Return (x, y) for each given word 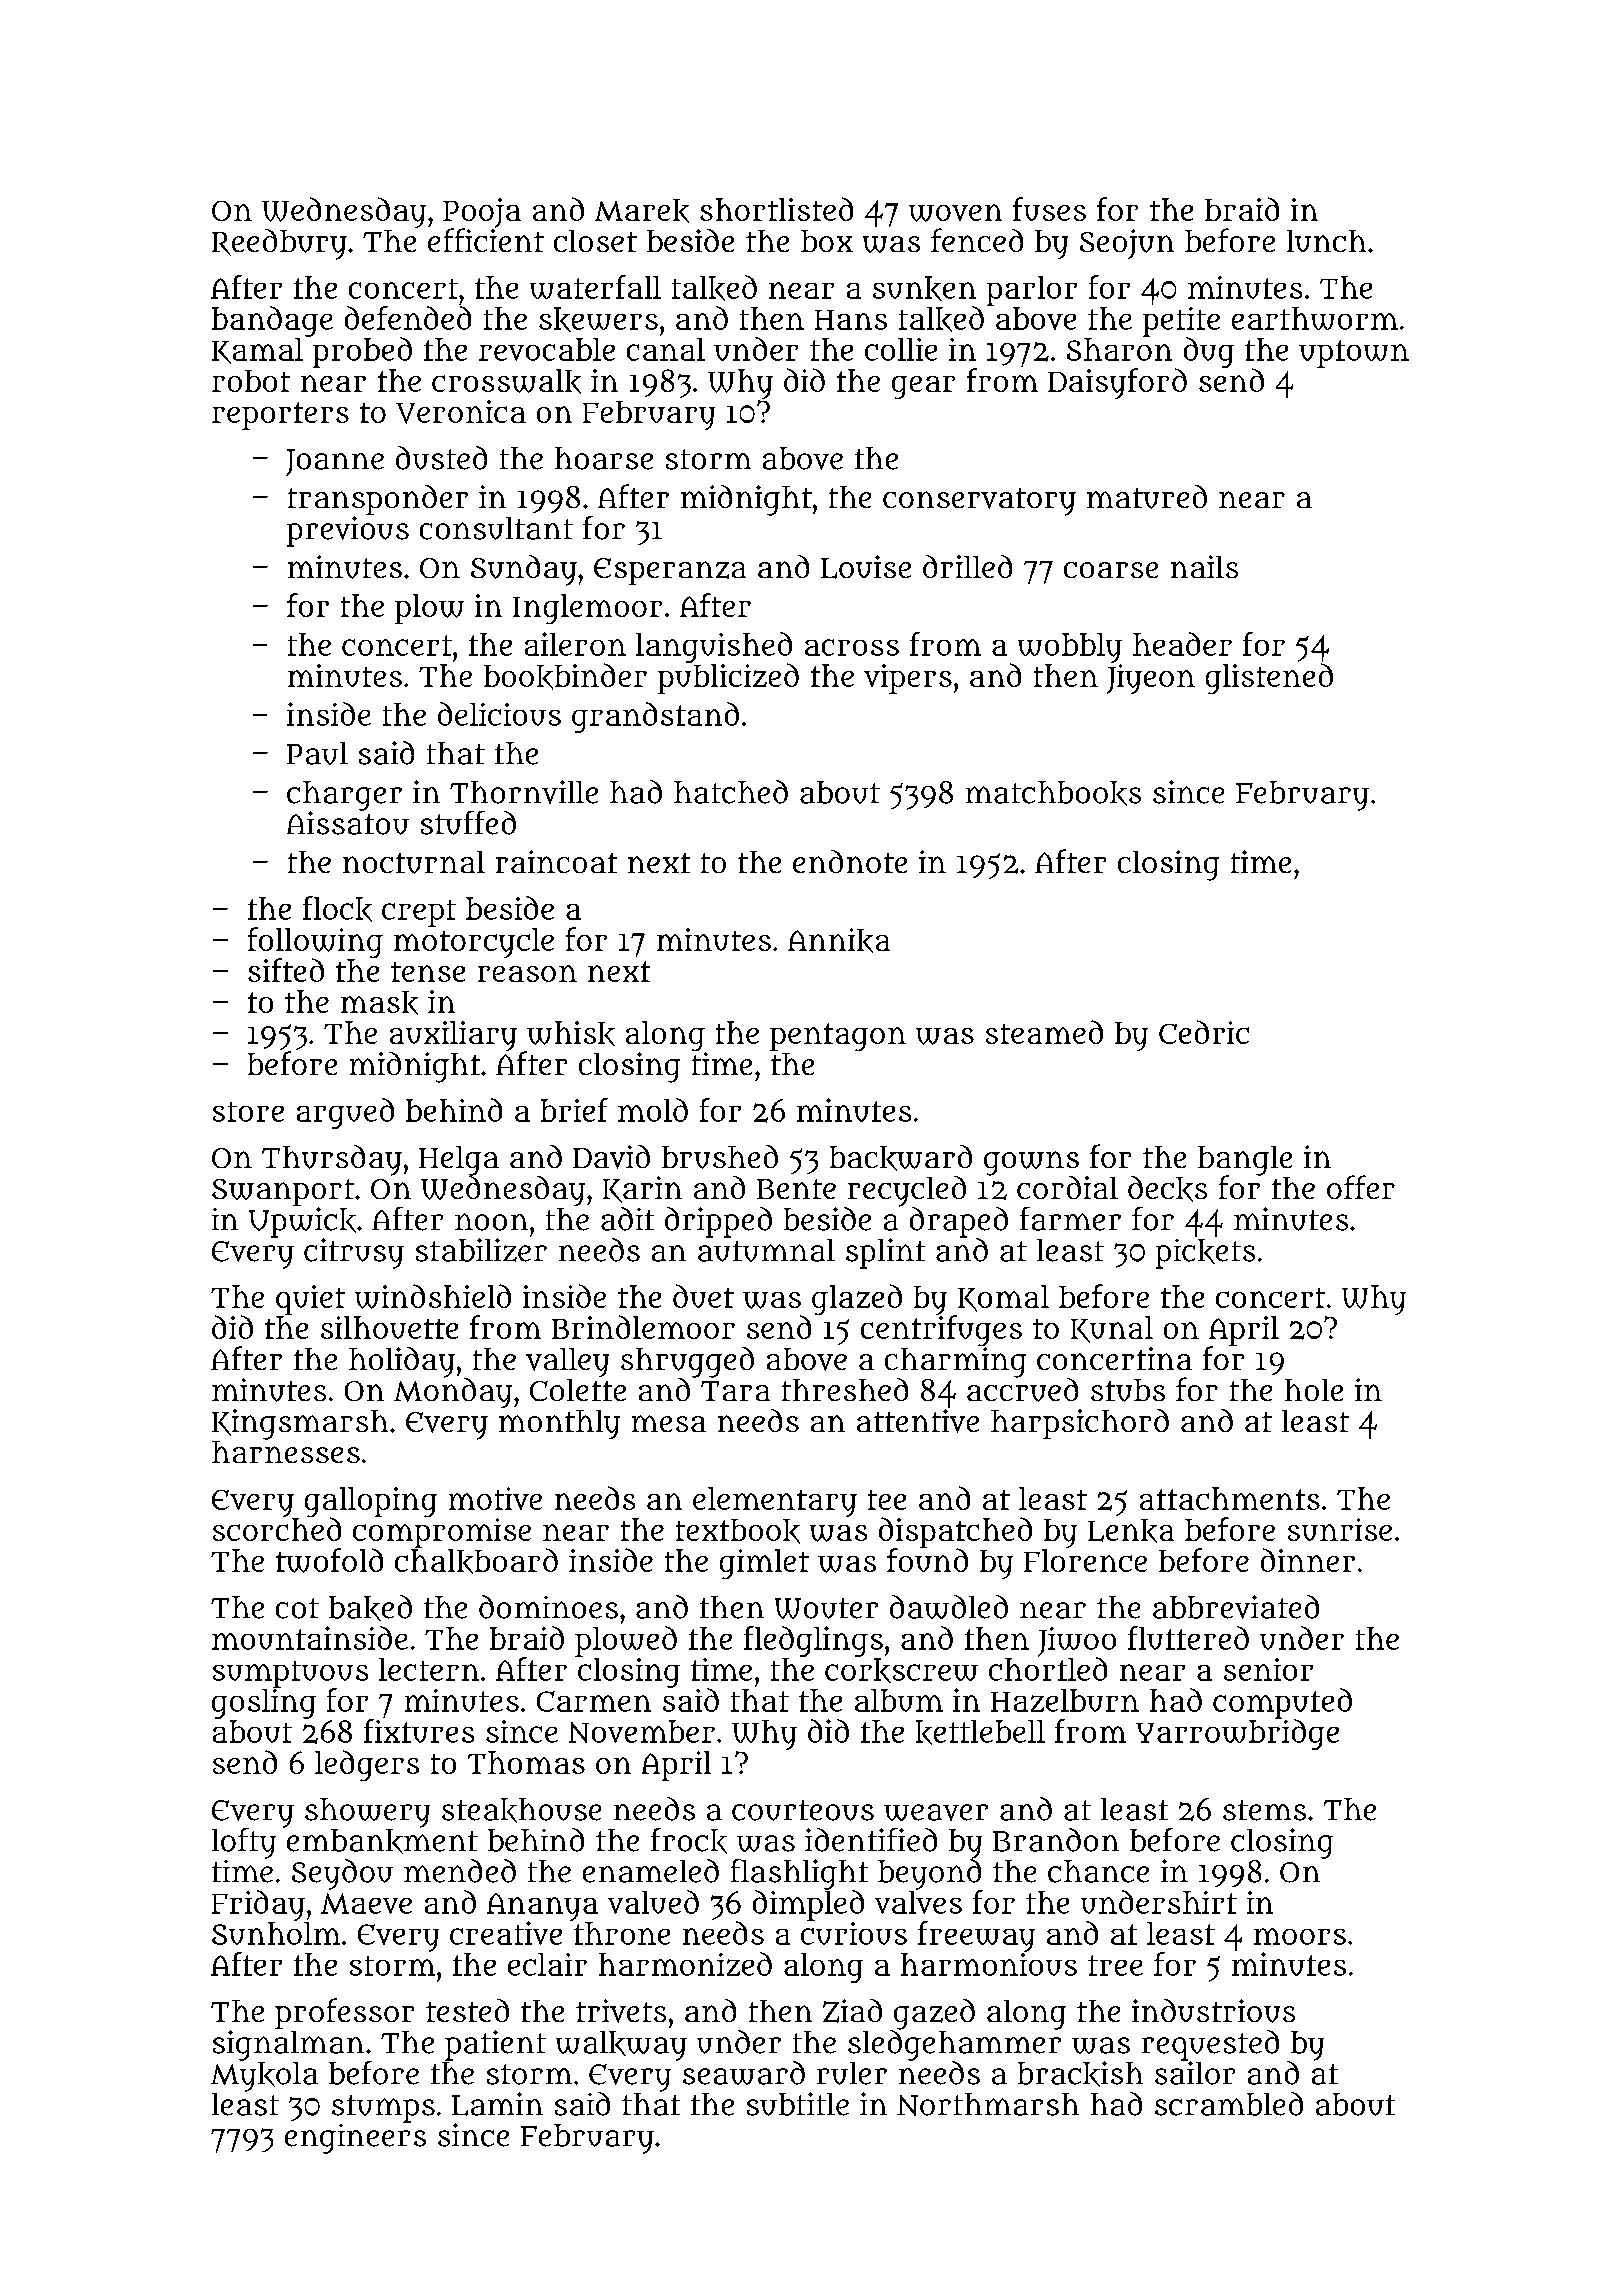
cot (297, 1608)
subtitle (798, 2104)
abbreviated (1236, 1607)
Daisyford (1117, 383)
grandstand (655, 717)
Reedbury (279, 244)
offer (1361, 1187)
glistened (1269, 678)
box (827, 241)
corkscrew (901, 1670)
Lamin (497, 2104)
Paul (317, 753)
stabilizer (481, 1250)
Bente (796, 1189)
